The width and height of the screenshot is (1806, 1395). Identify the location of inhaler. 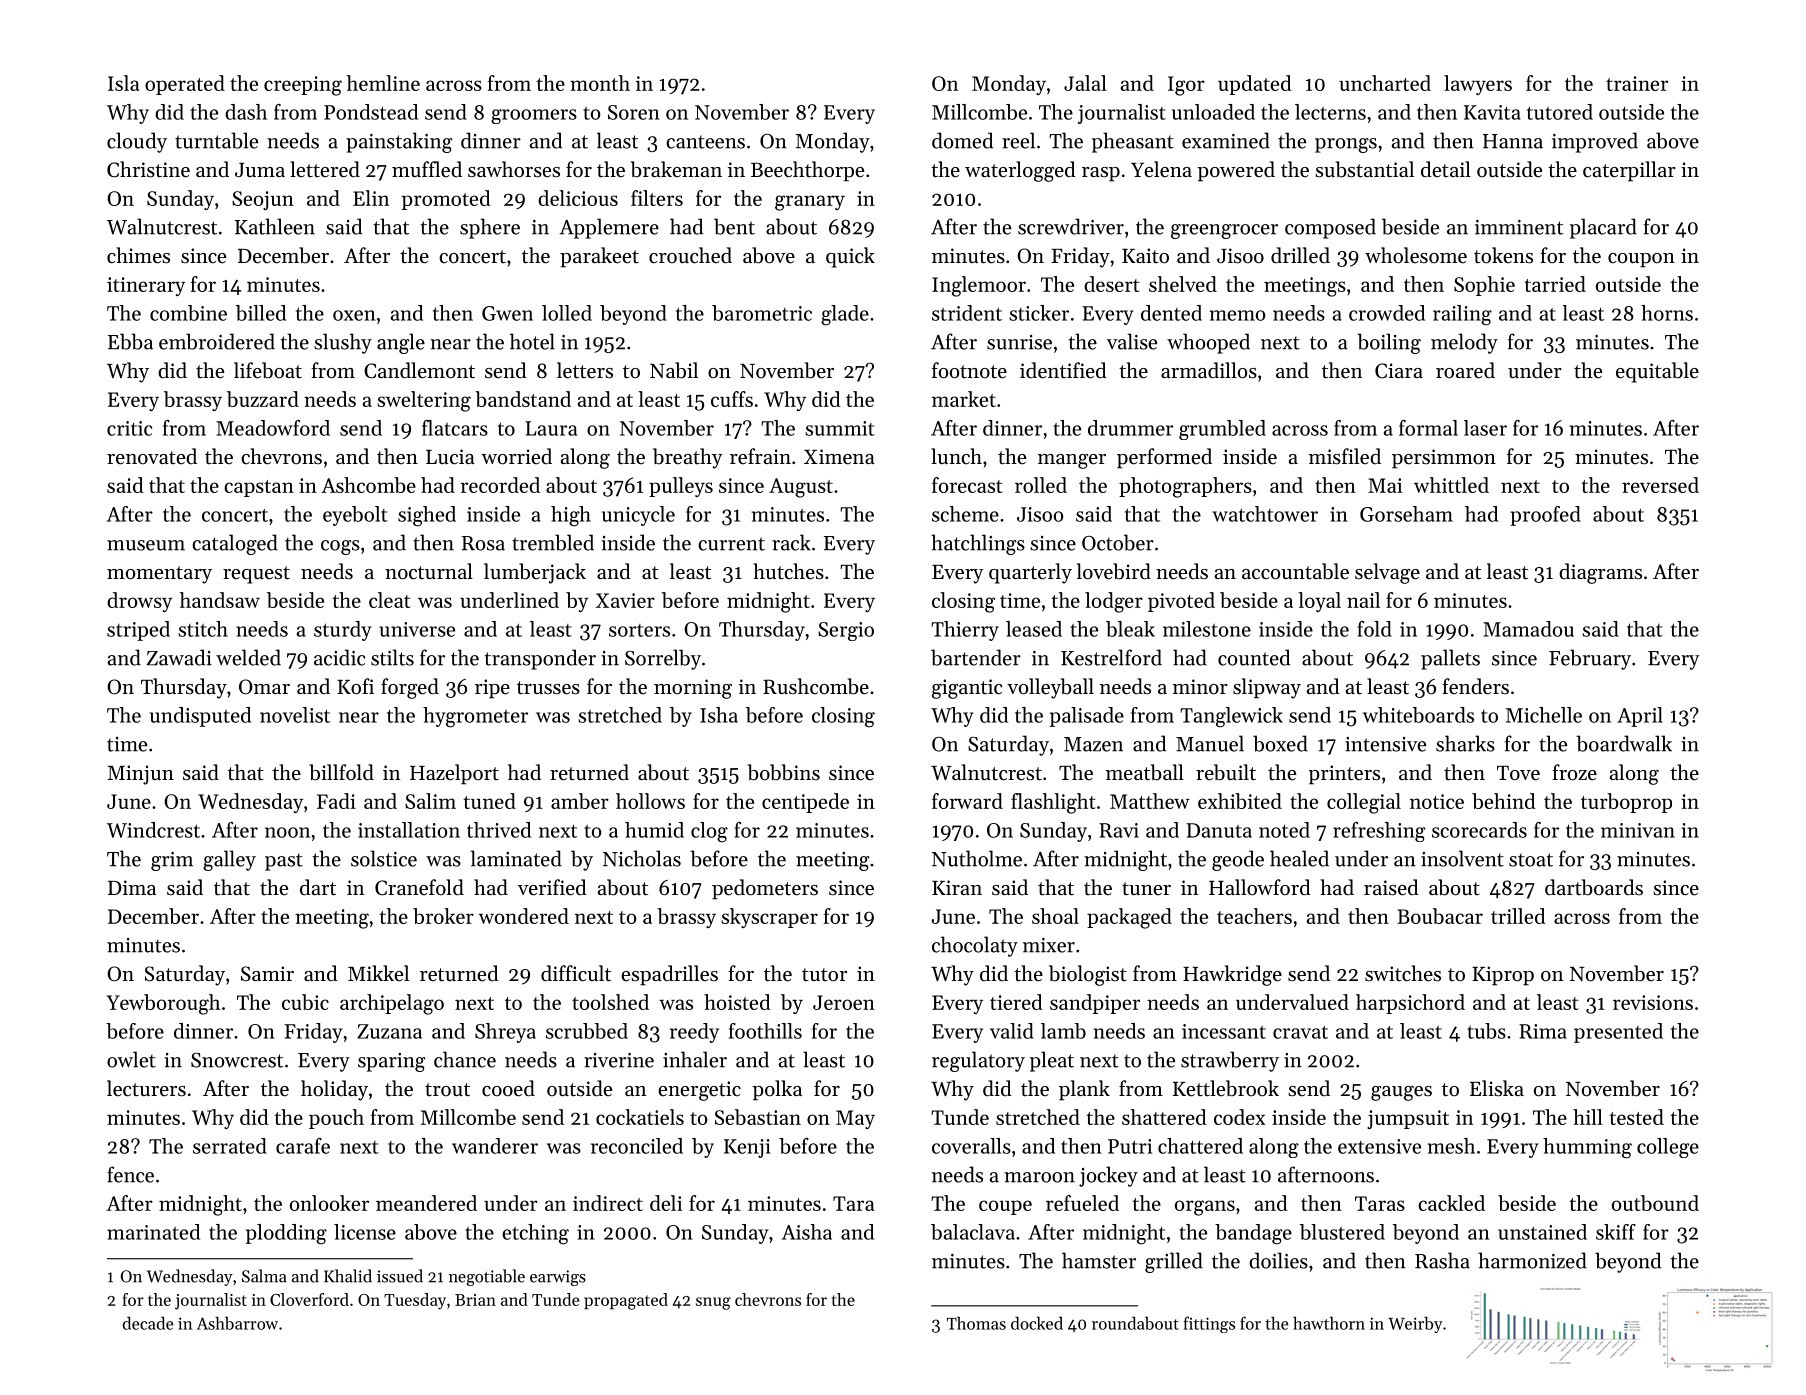
(695, 1059).
